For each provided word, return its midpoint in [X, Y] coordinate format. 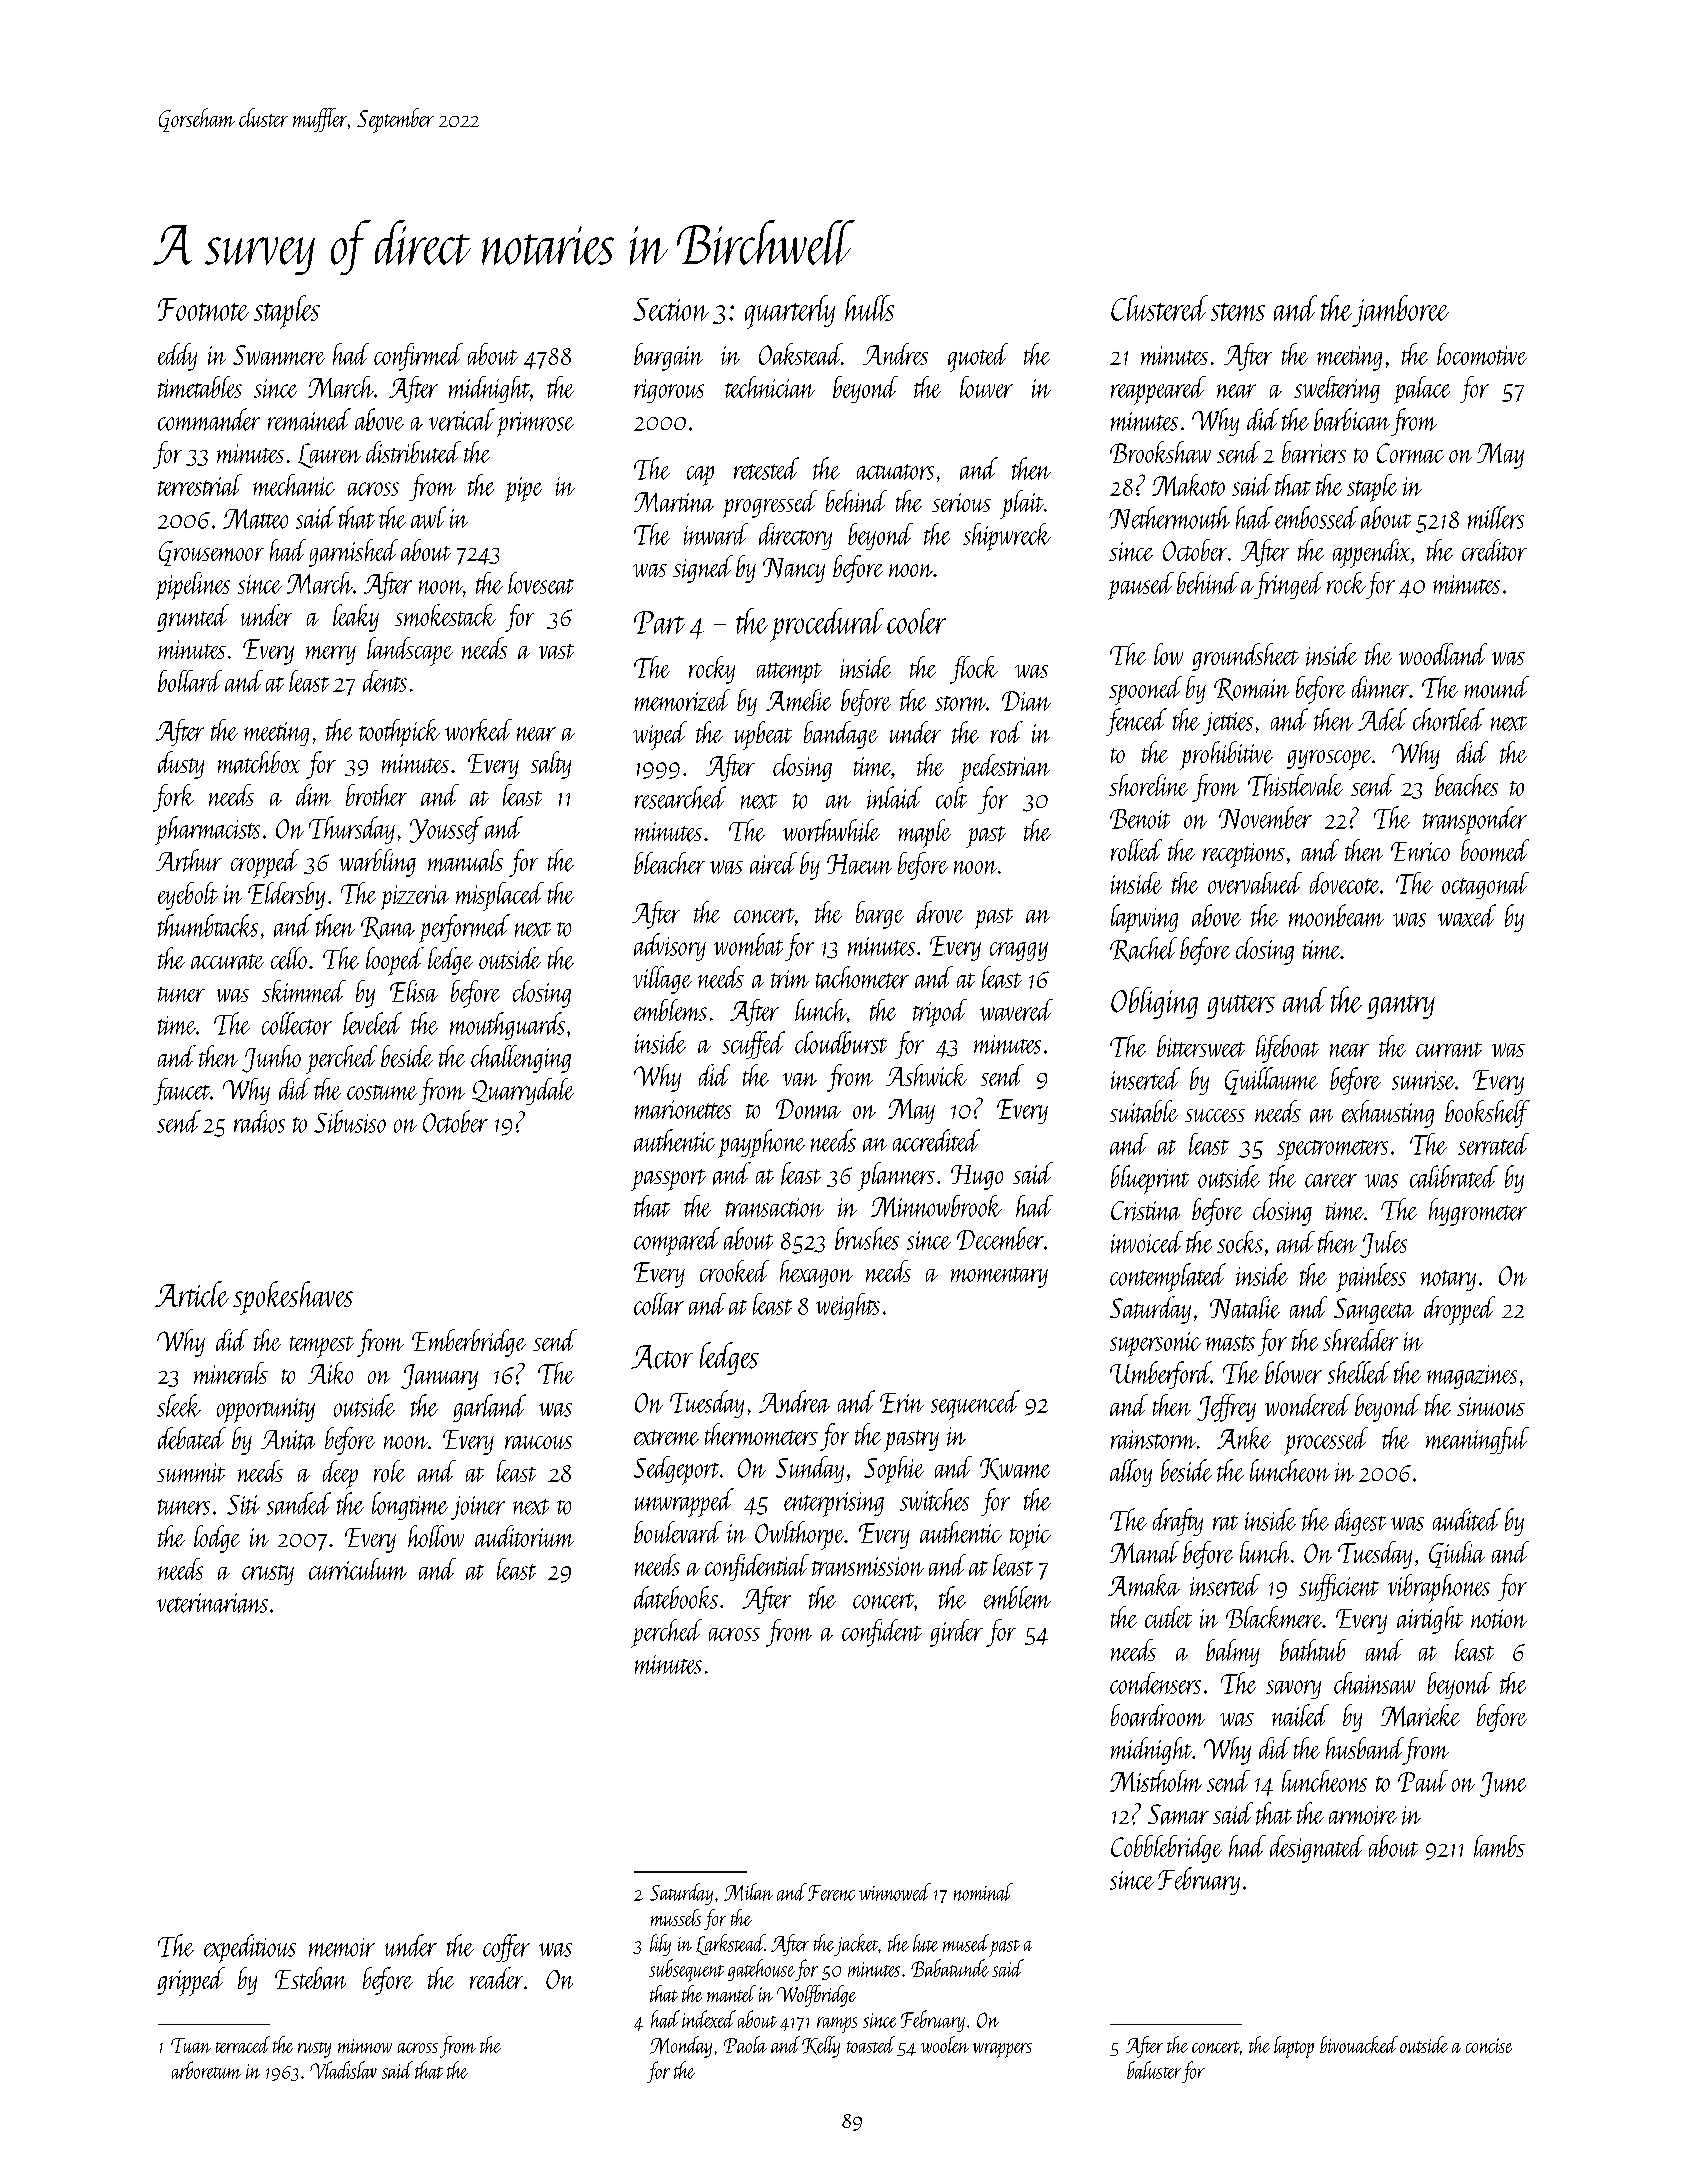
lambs [1499, 1846]
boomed [1495, 850]
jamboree [1400, 311]
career [1331, 1181]
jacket [856, 1945]
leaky [356, 618]
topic [1030, 1537]
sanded [299, 1503]
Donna [808, 1109]
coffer [506, 1948]
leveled [372, 1023]
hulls [869, 308]
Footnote [203, 309]
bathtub [1313, 1650]
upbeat [763, 735]
